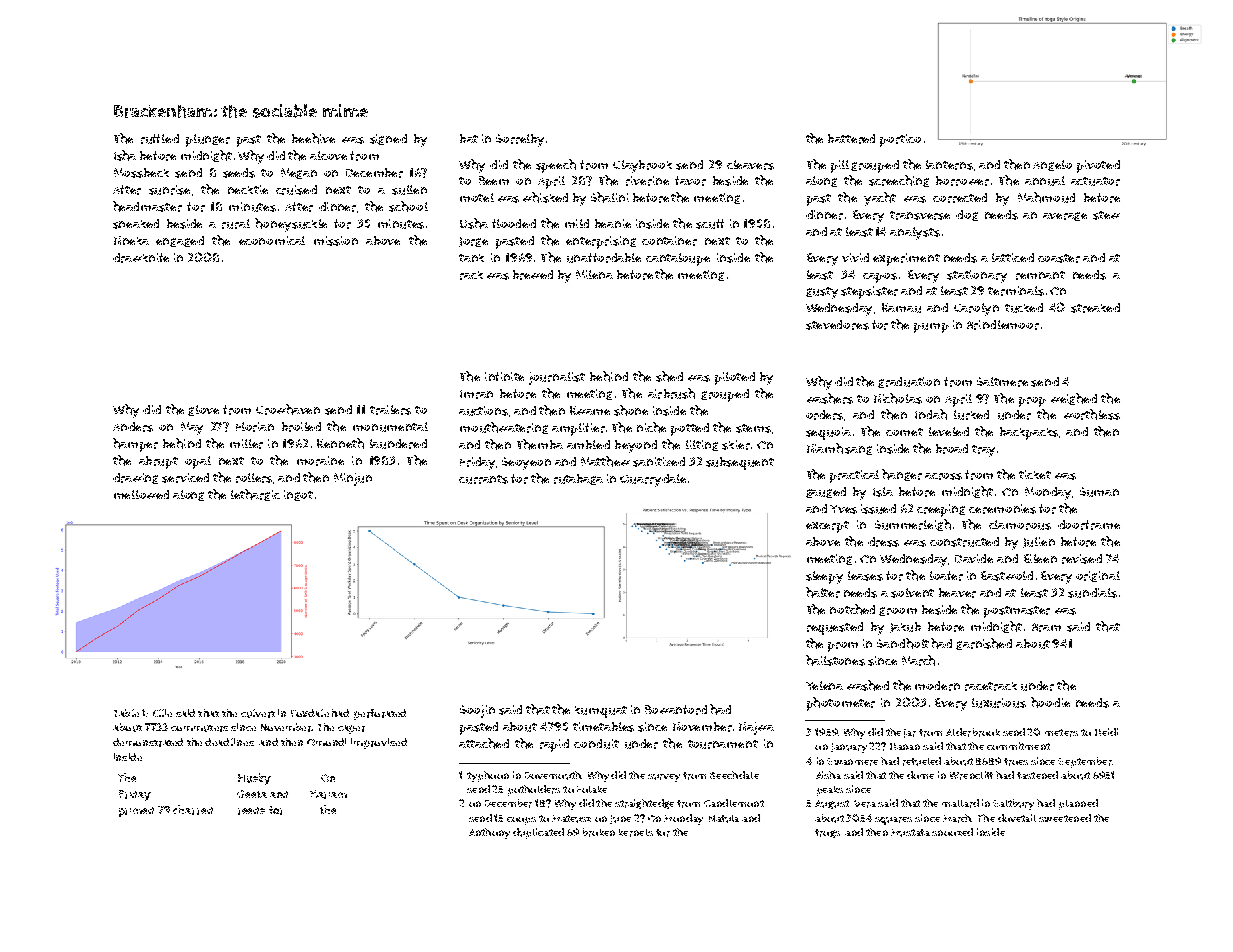 The width and height of the screenshot is (1233, 952). Describe the element at coordinates (858, 450) in the screenshot. I see `sang` at that location.
